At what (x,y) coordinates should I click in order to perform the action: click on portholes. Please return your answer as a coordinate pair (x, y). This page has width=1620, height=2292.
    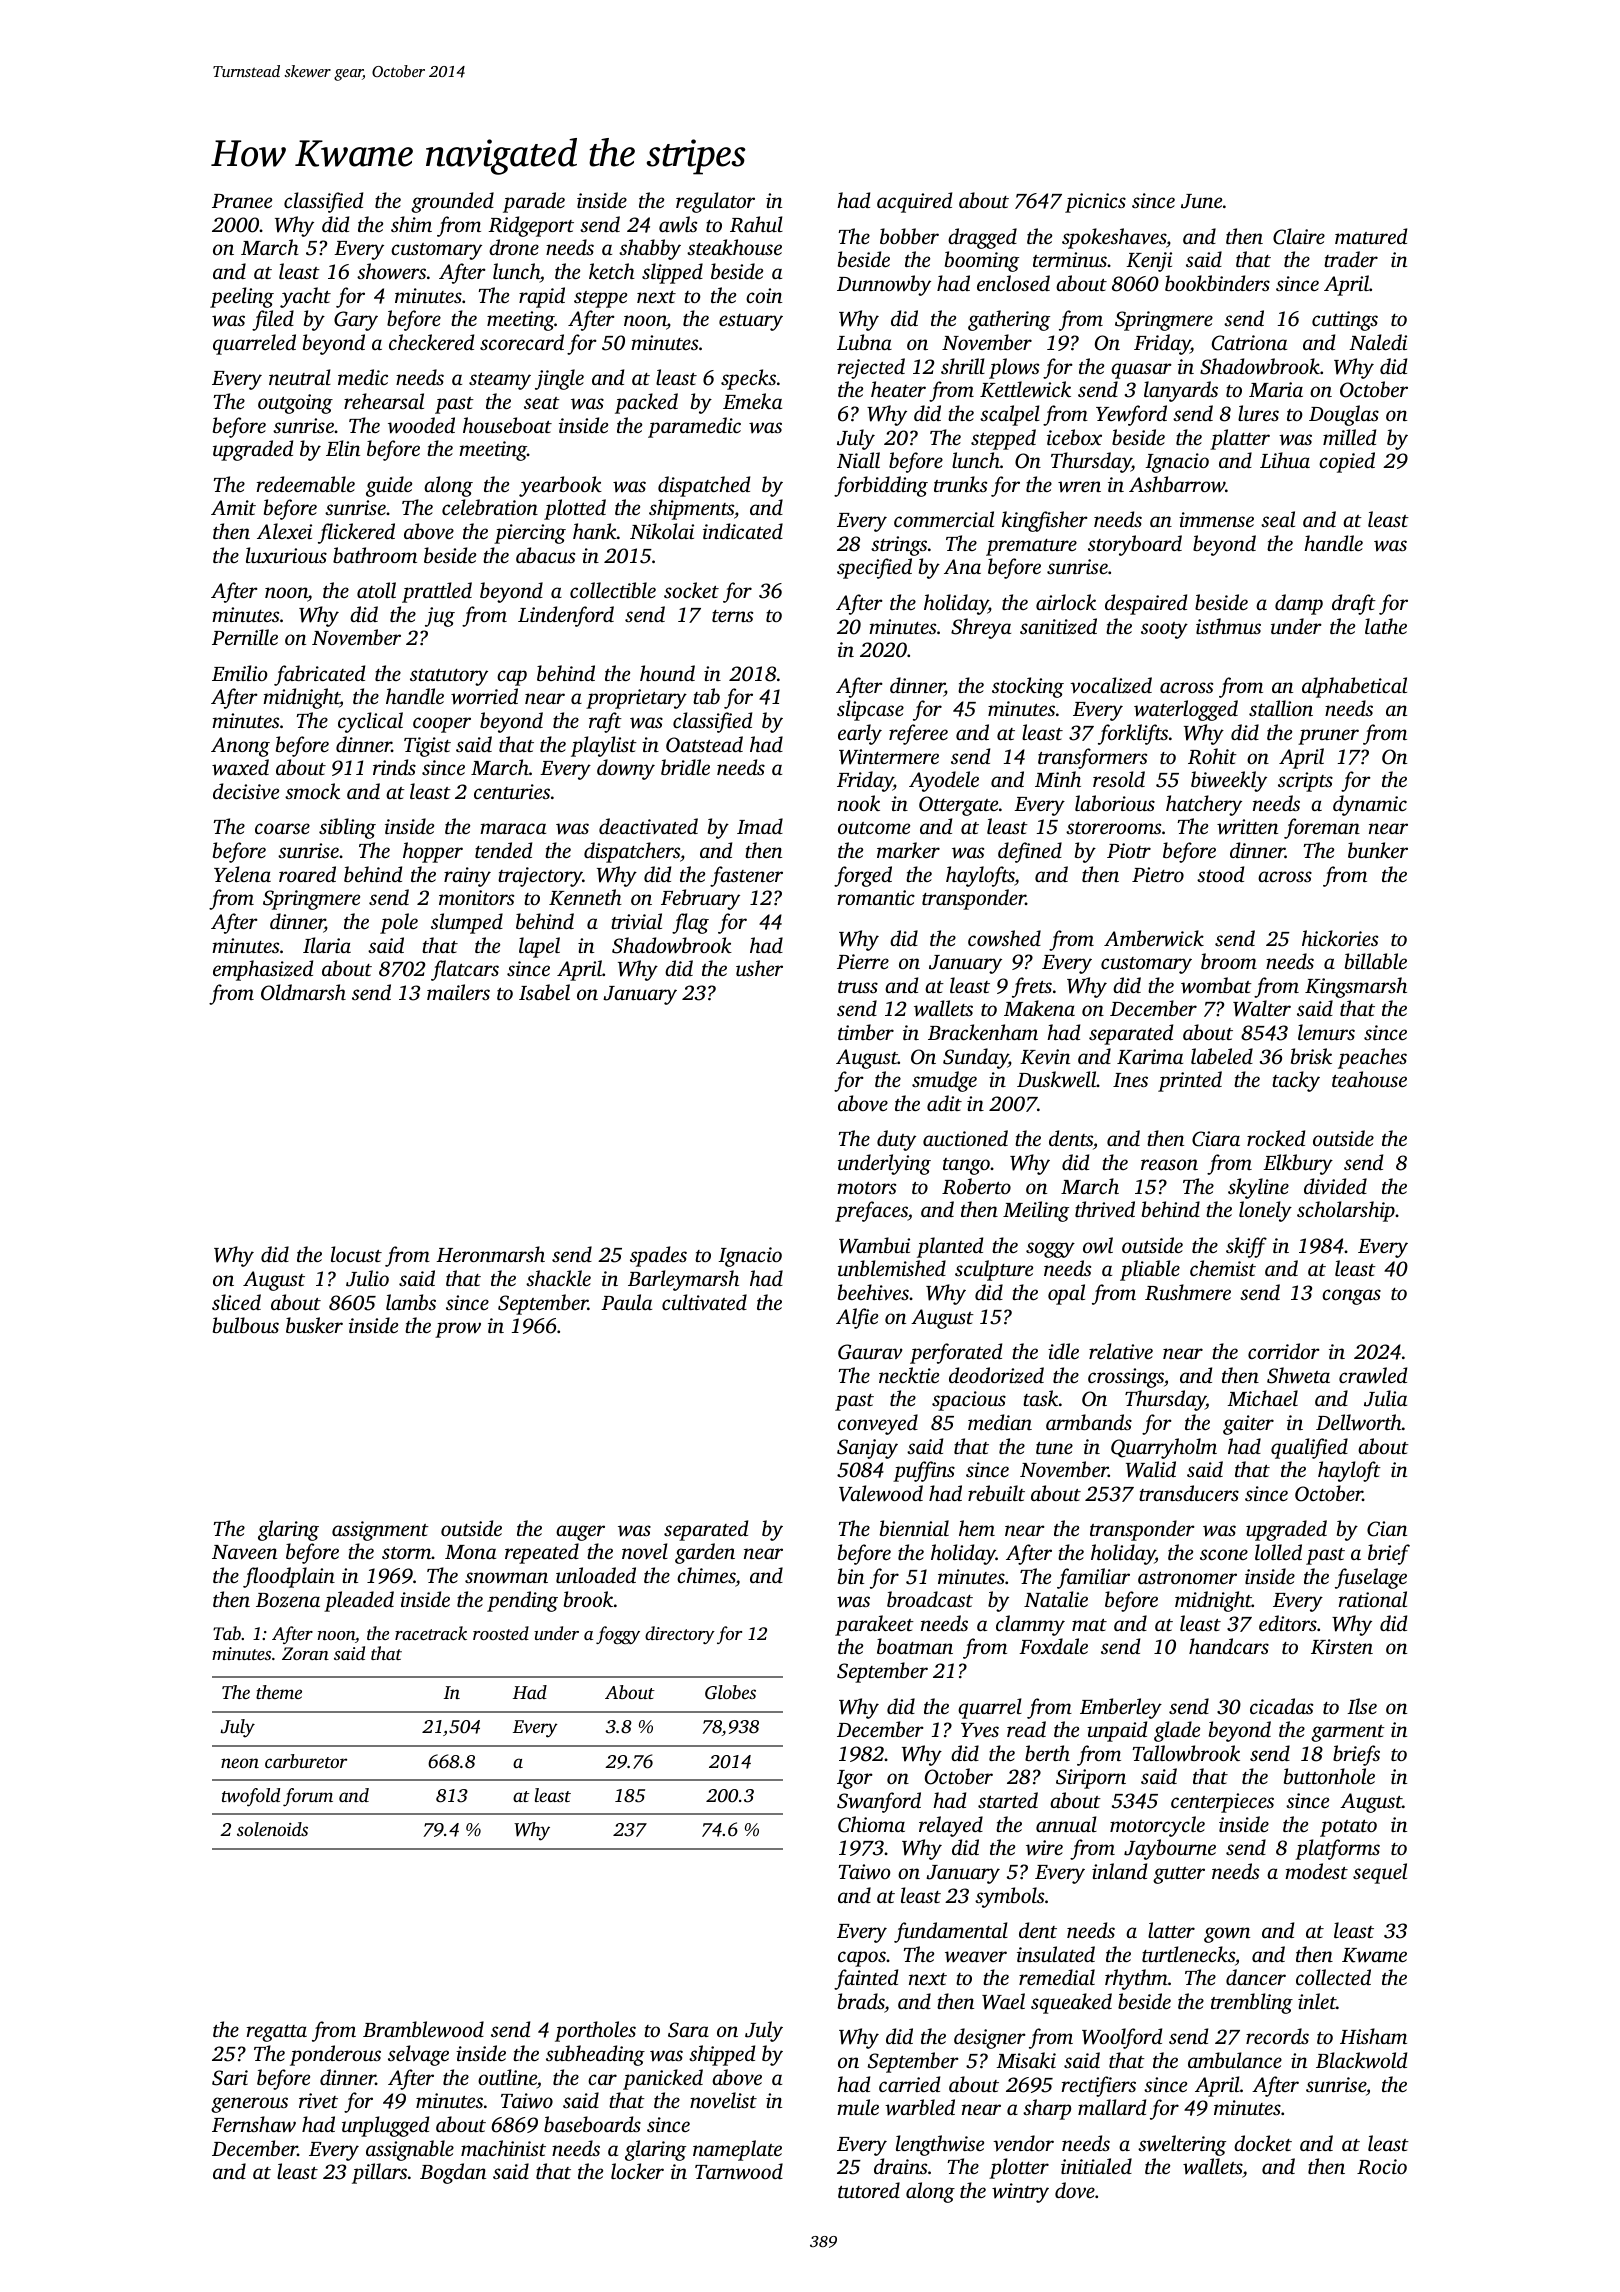
    Looking at the image, I should click on (595, 2031).
